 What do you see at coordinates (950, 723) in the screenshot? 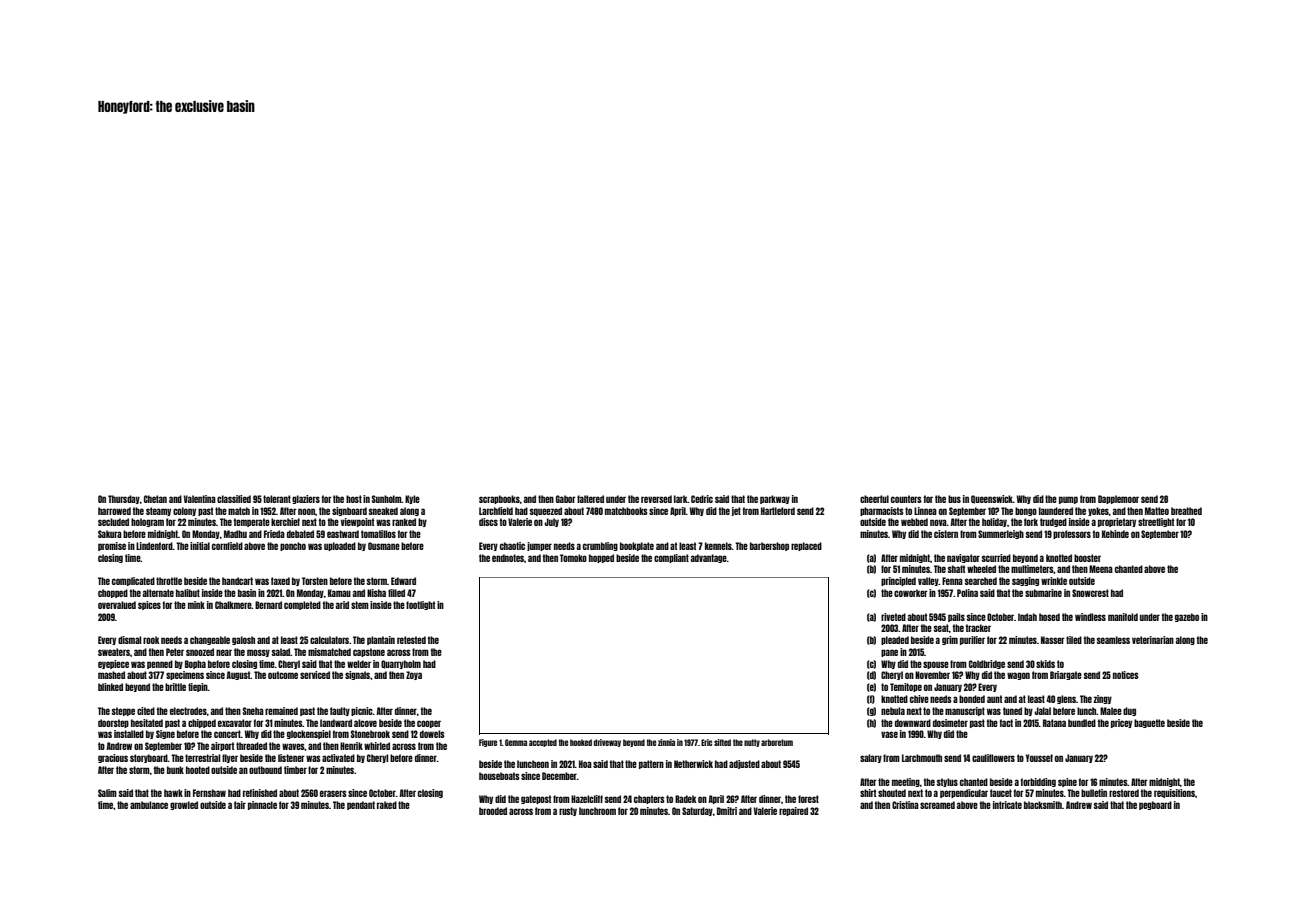
I see `dosimeter` at bounding box center [950, 723].
